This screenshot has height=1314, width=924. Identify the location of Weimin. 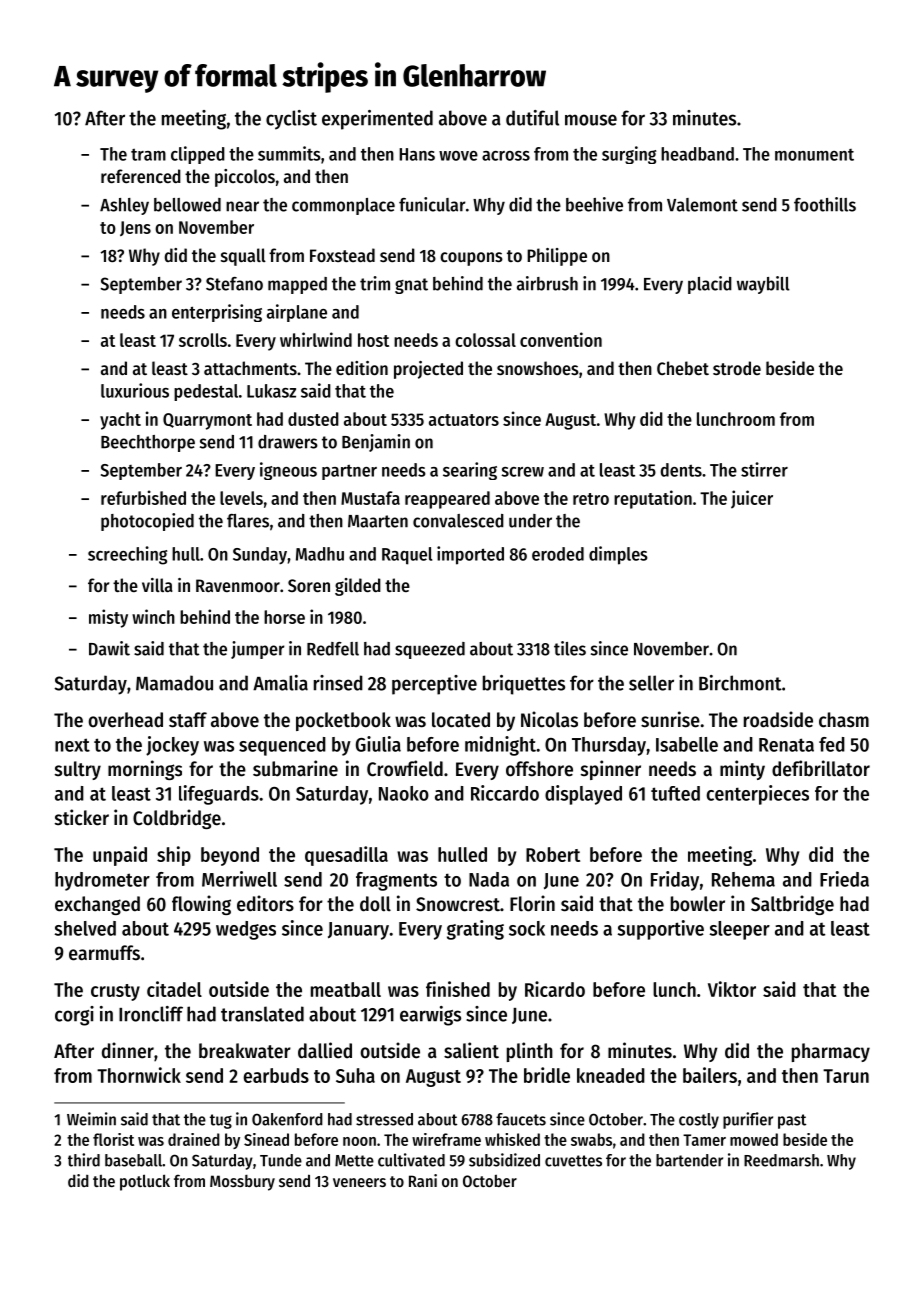
(91, 1119).
